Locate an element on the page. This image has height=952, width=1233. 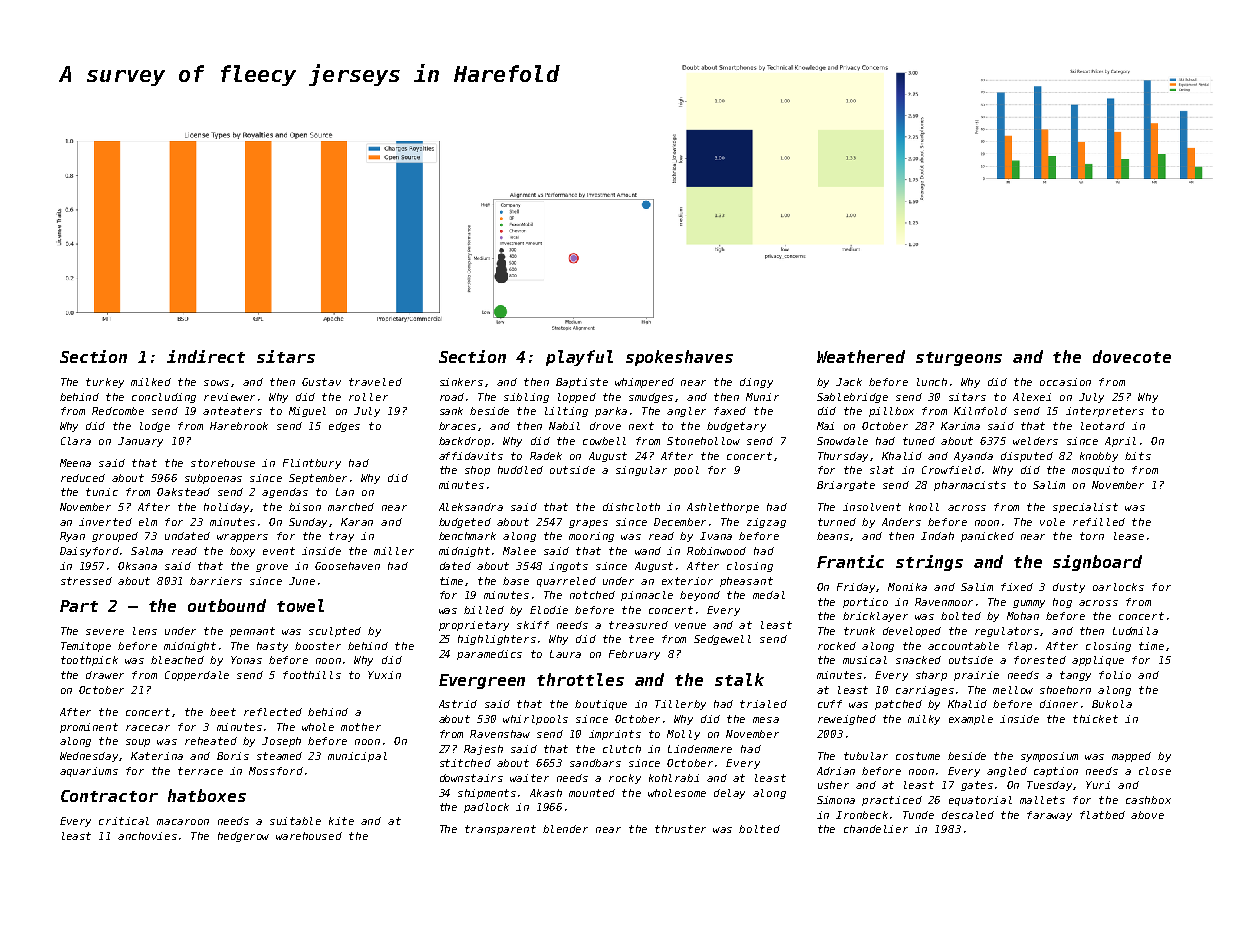
Ludmila is located at coordinates (1135, 631).
